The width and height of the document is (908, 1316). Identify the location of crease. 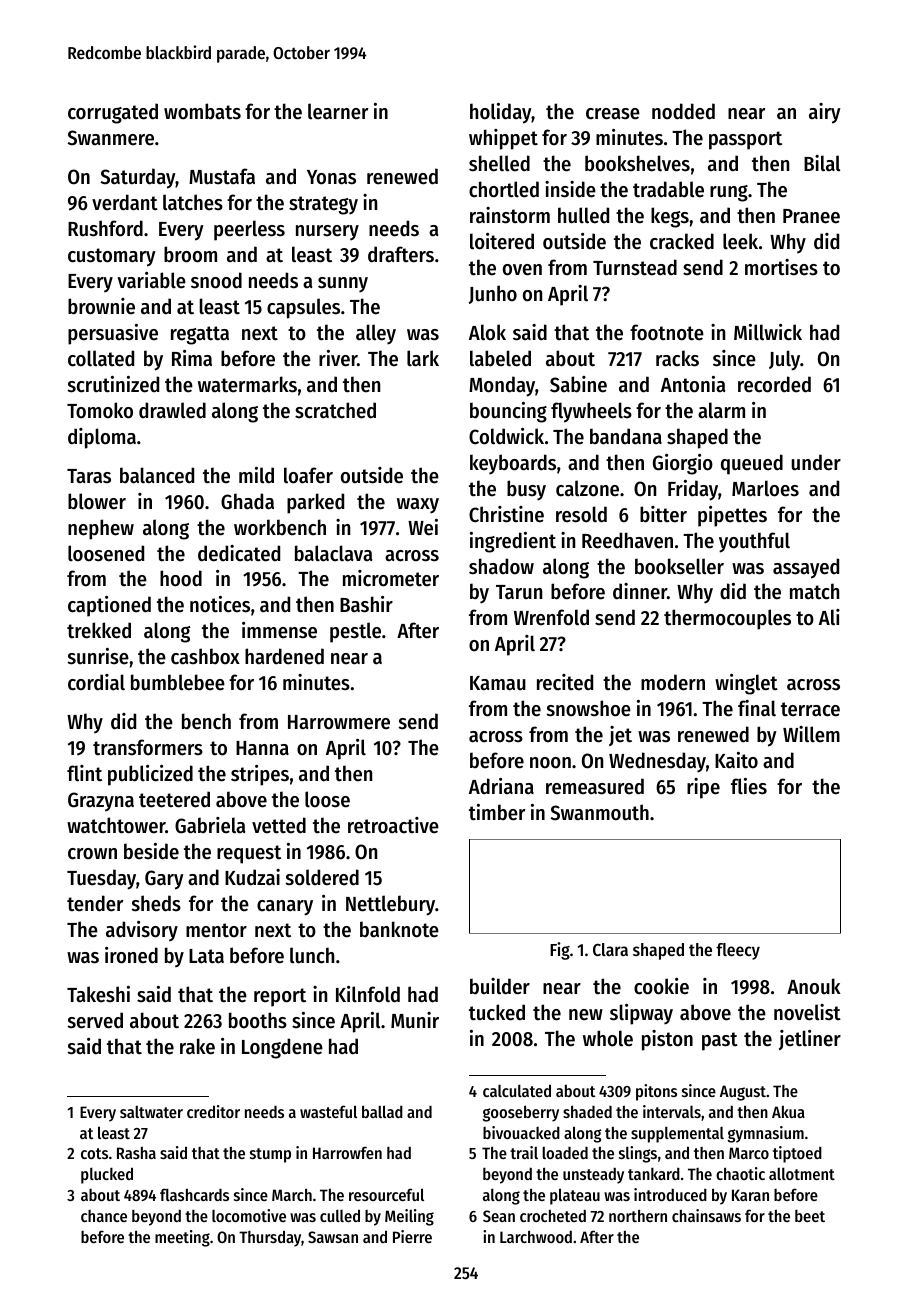
(613, 114).
